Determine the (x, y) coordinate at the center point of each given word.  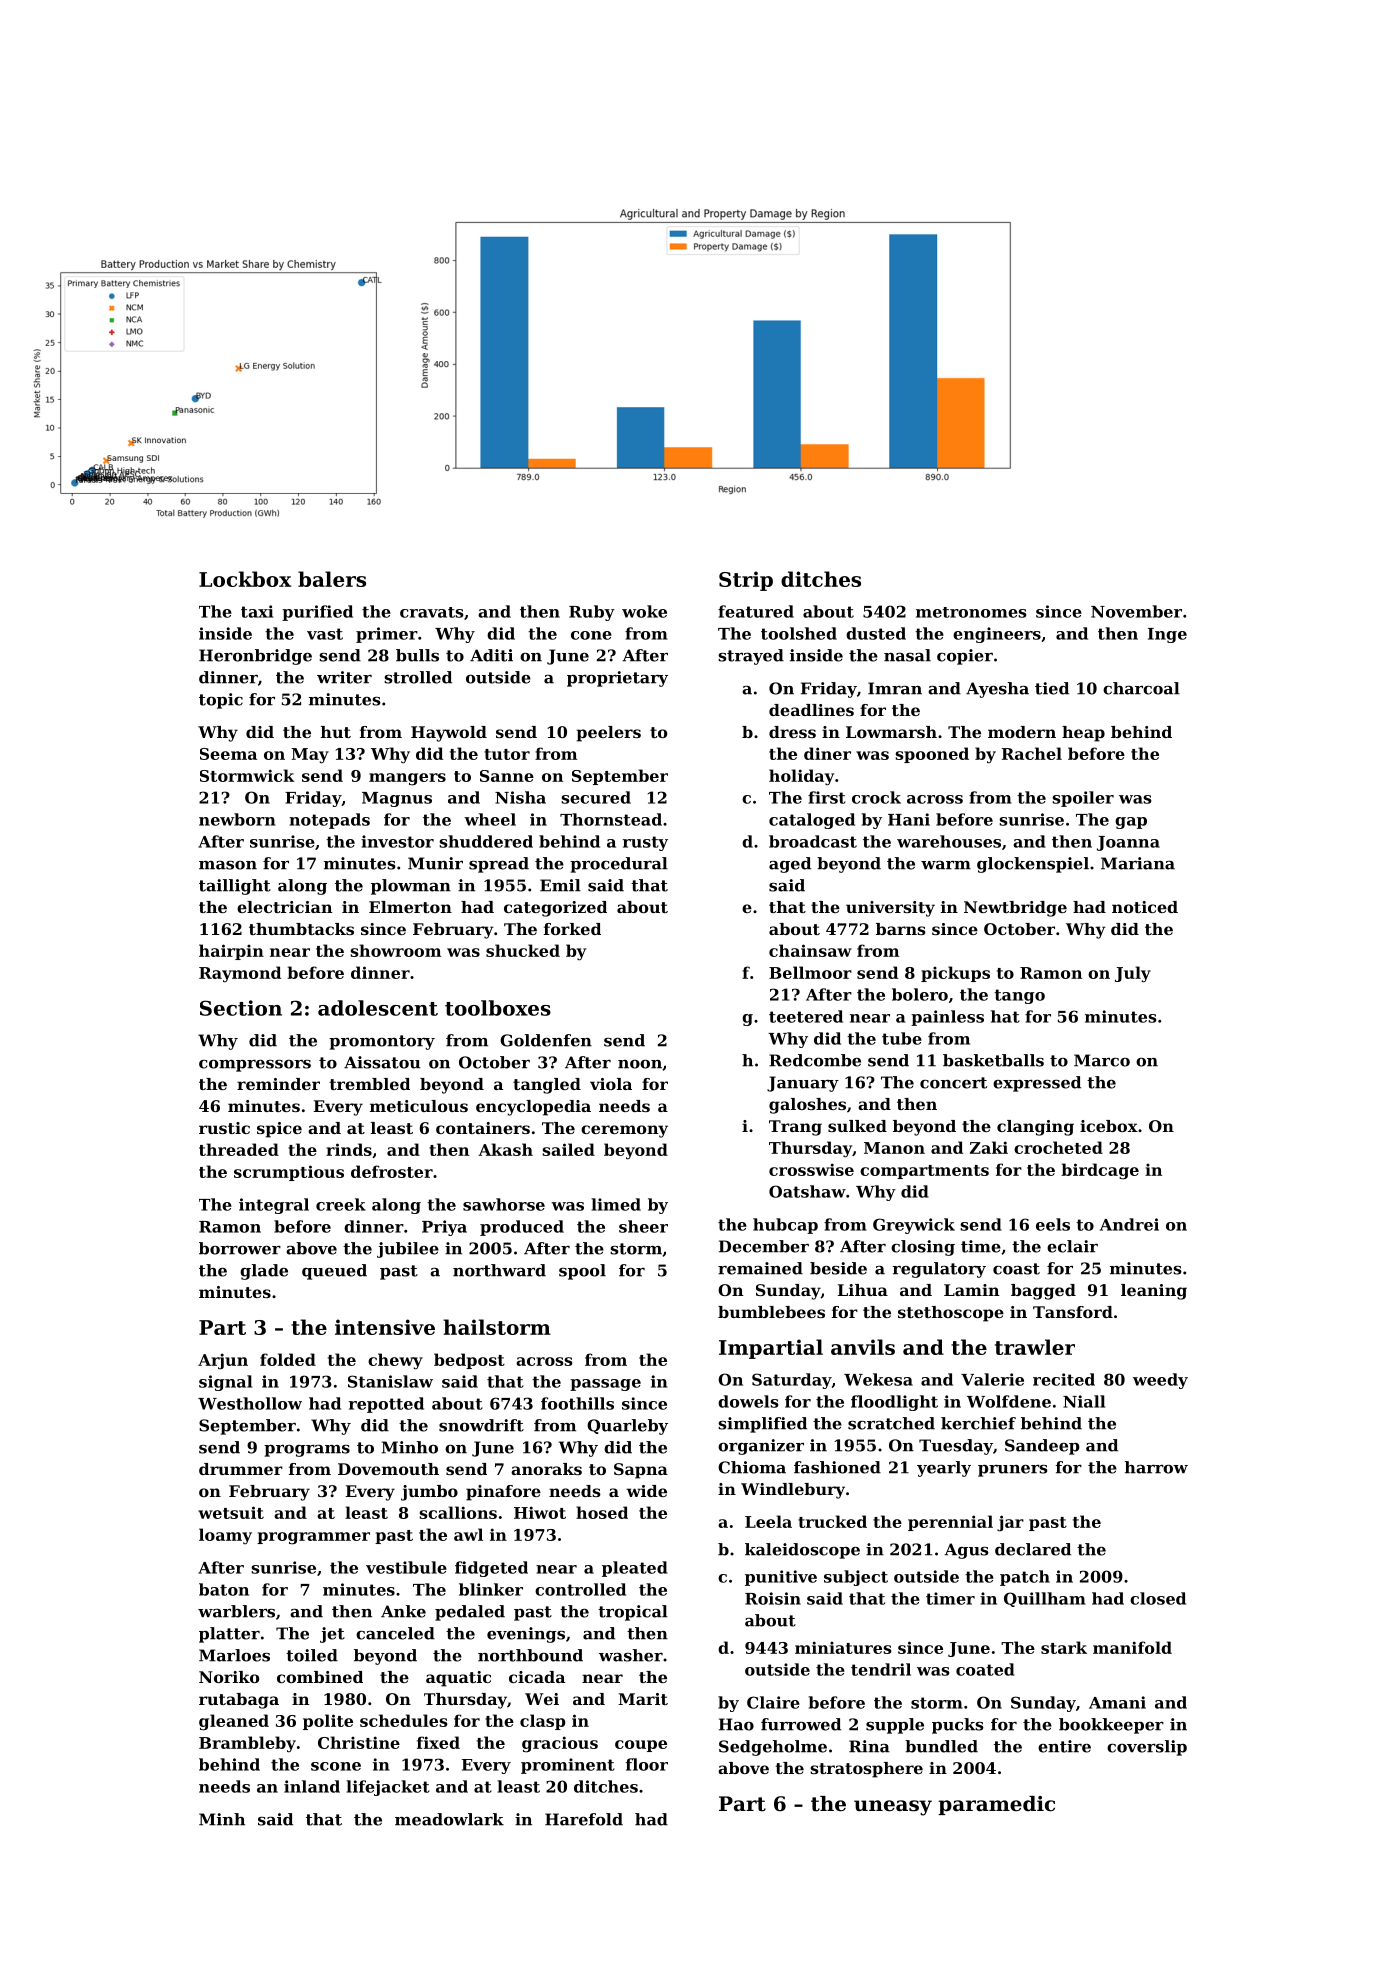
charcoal (1141, 688)
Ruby (592, 613)
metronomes (971, 612)
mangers (407, 779)
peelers (608, 734)
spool (582, 1272)
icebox (1109, 1126)
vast (325, 634)
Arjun (223, 1361)
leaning (1154, 1292)
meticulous (419, 1106)
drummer (241, 1469)
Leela (768, 1521)
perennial (950, 1523)
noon (640, 1064)
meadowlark (449, 1819)
